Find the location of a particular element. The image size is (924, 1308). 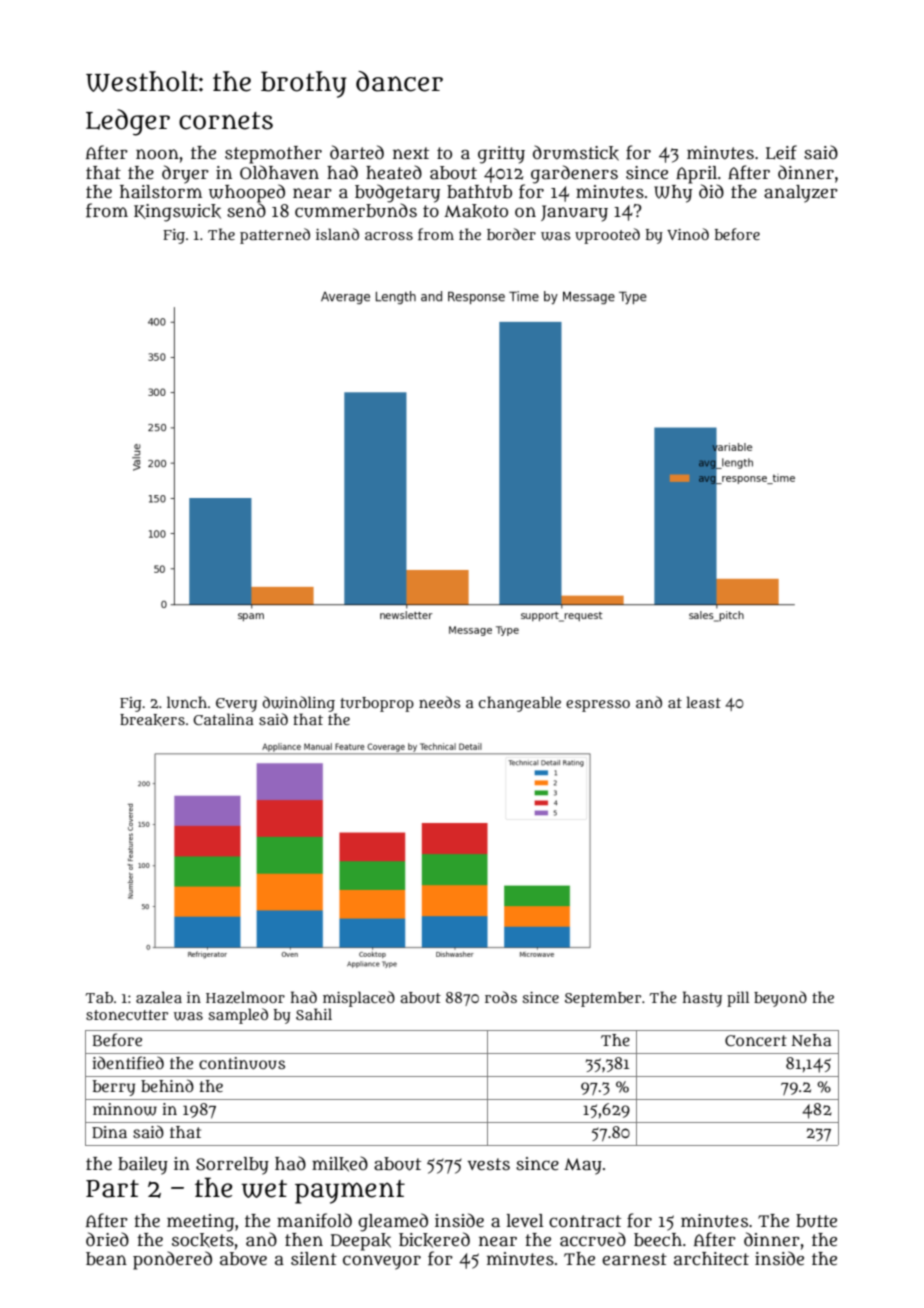

Catalina is located at coordinates (223, 719).
